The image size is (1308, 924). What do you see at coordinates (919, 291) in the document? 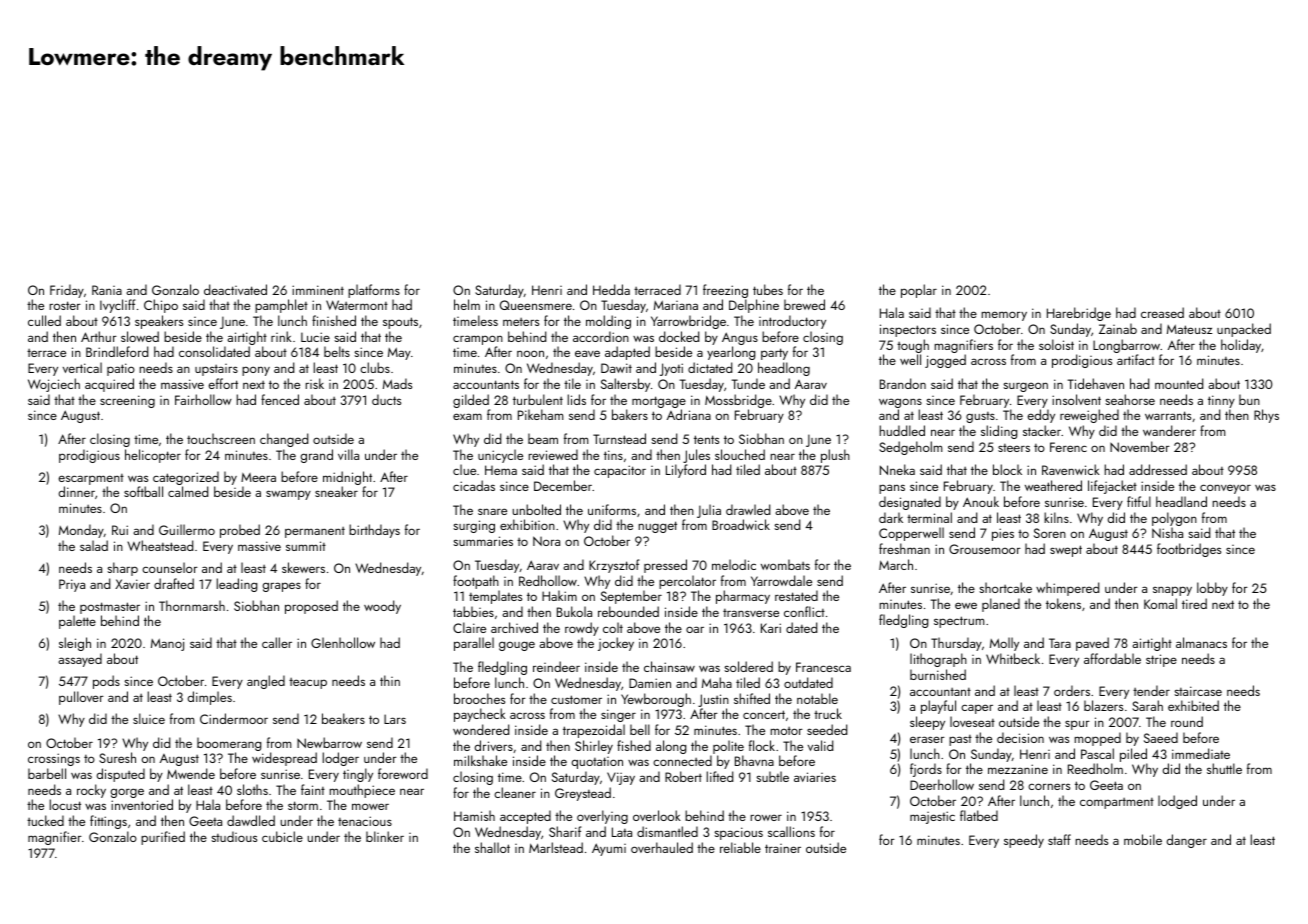
I see `poplar` at bounding box center [919, 291].
